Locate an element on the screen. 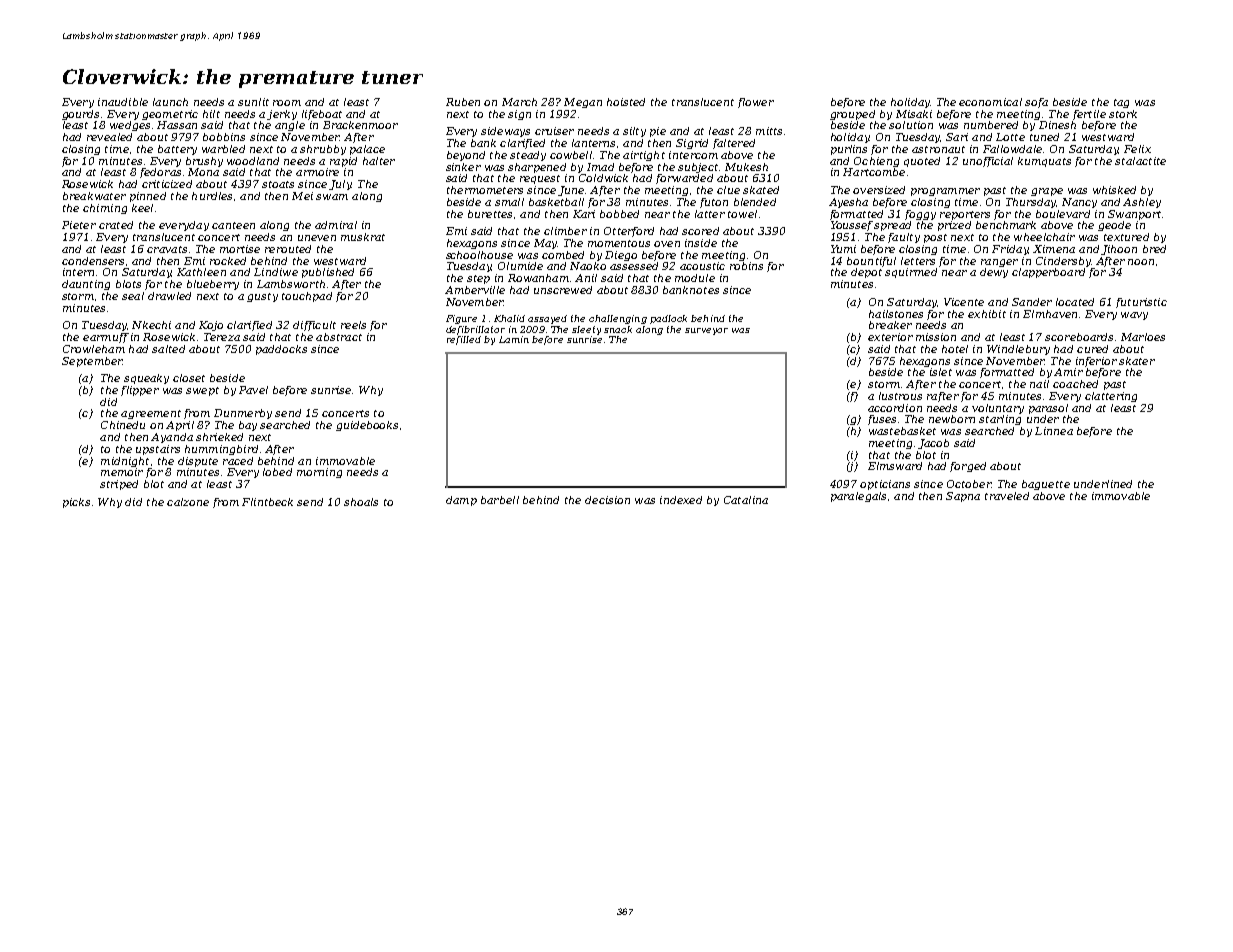  depot is located at coordinates (866, 273).
